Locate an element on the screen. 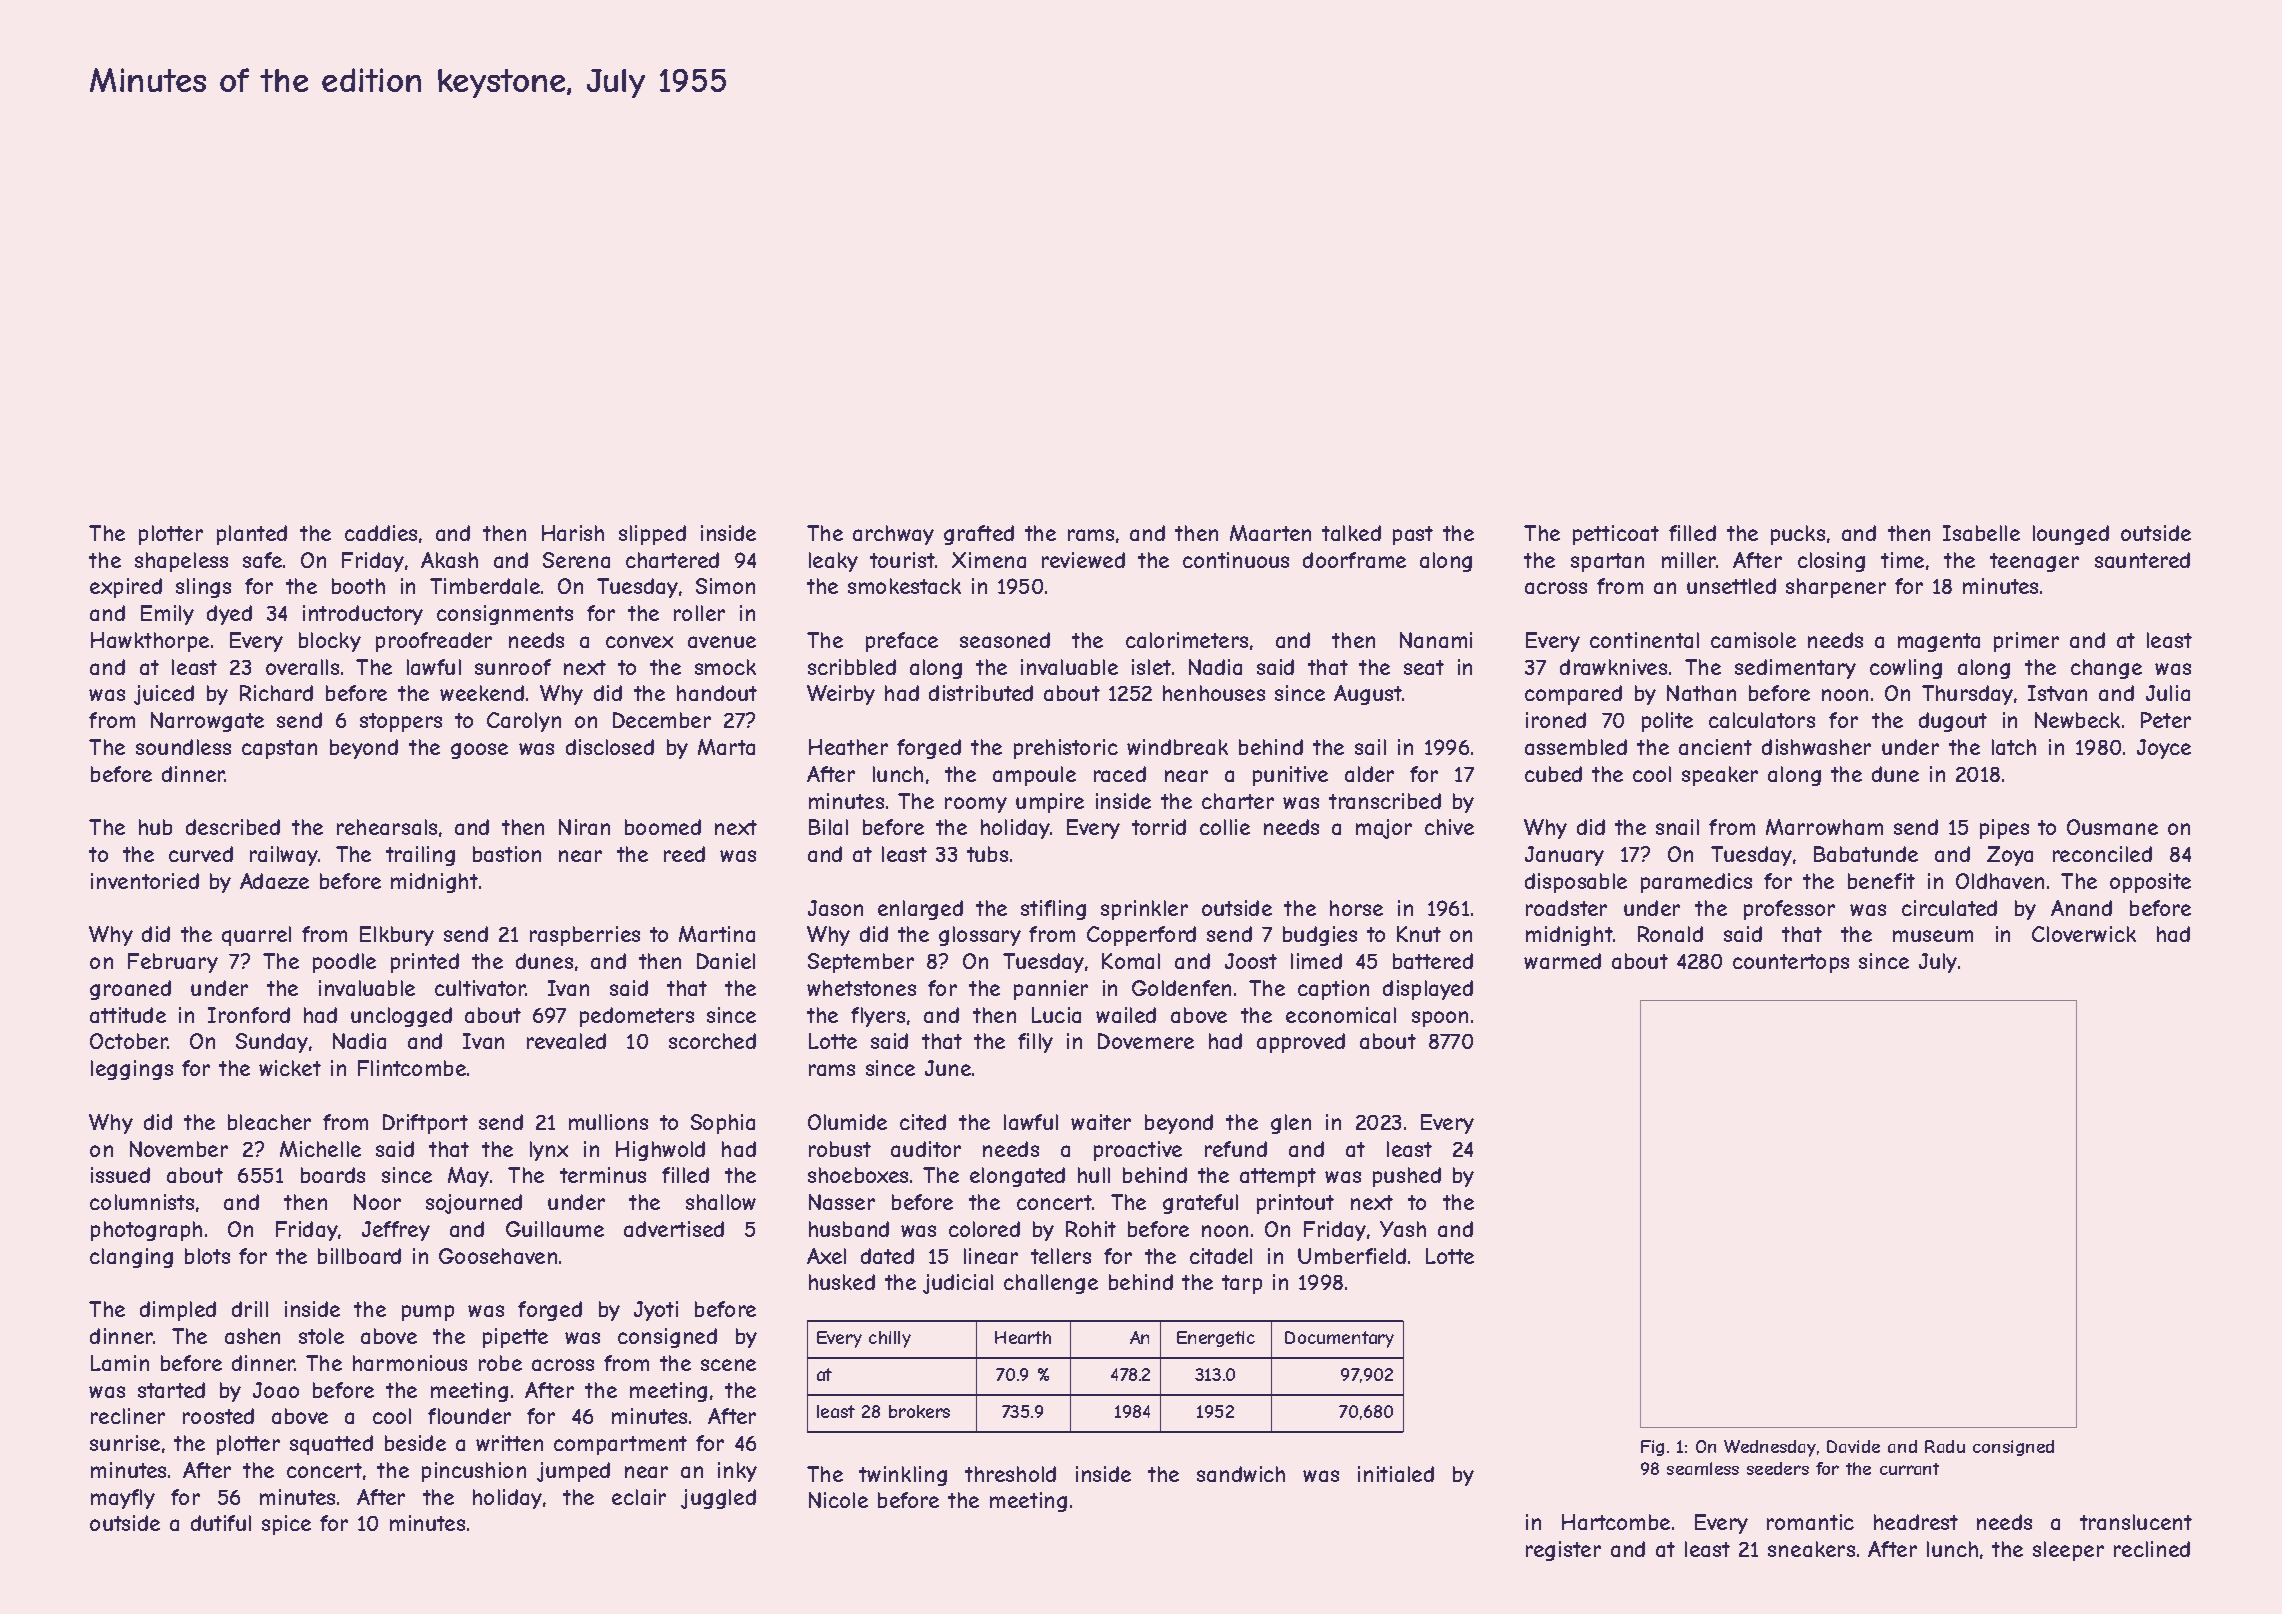 This screenshot has height=1614, width=2282. sandwich is located at coordinates (1241, 1474).
